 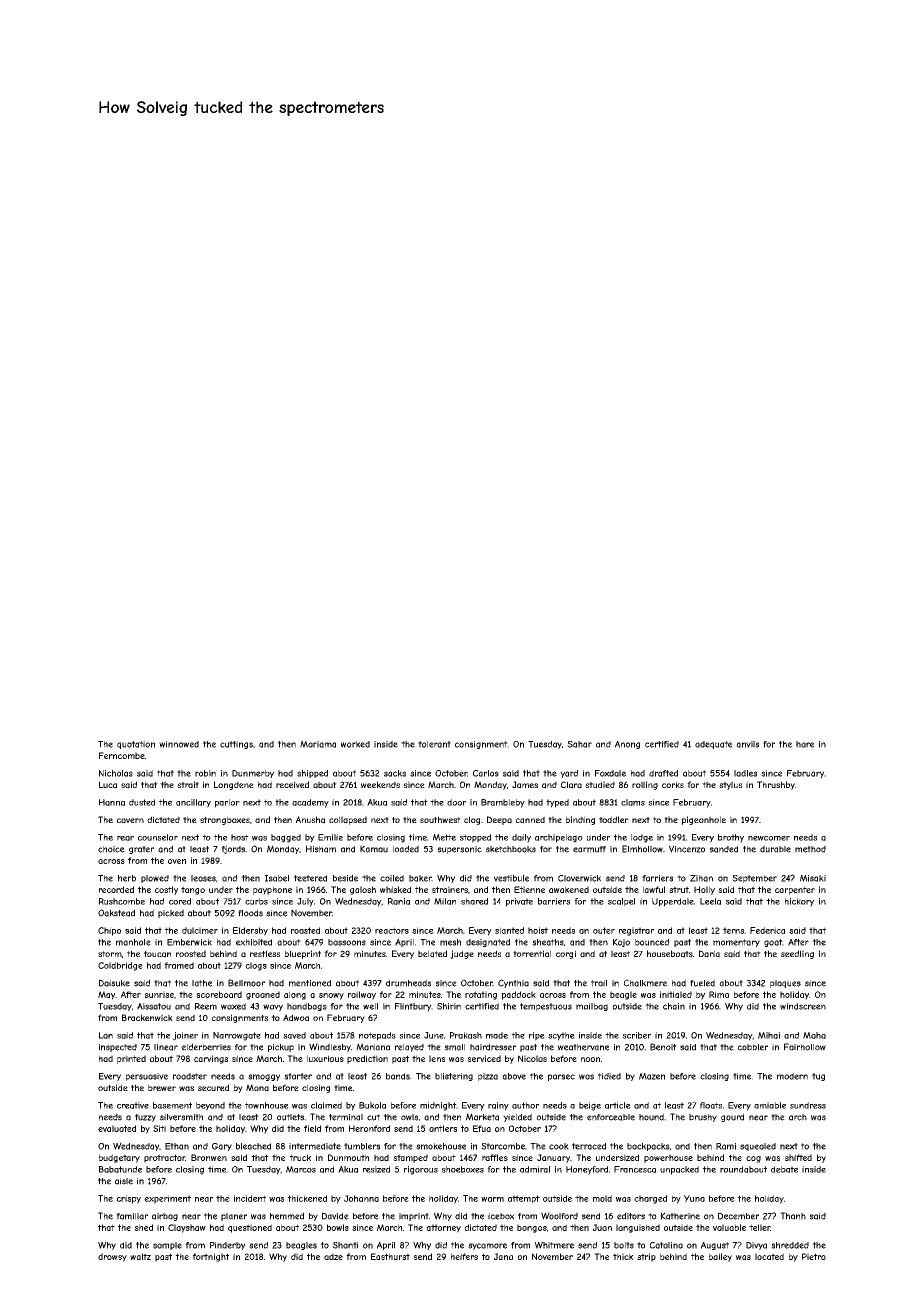 I want to click on adze, so click(x=333, y=1256).
